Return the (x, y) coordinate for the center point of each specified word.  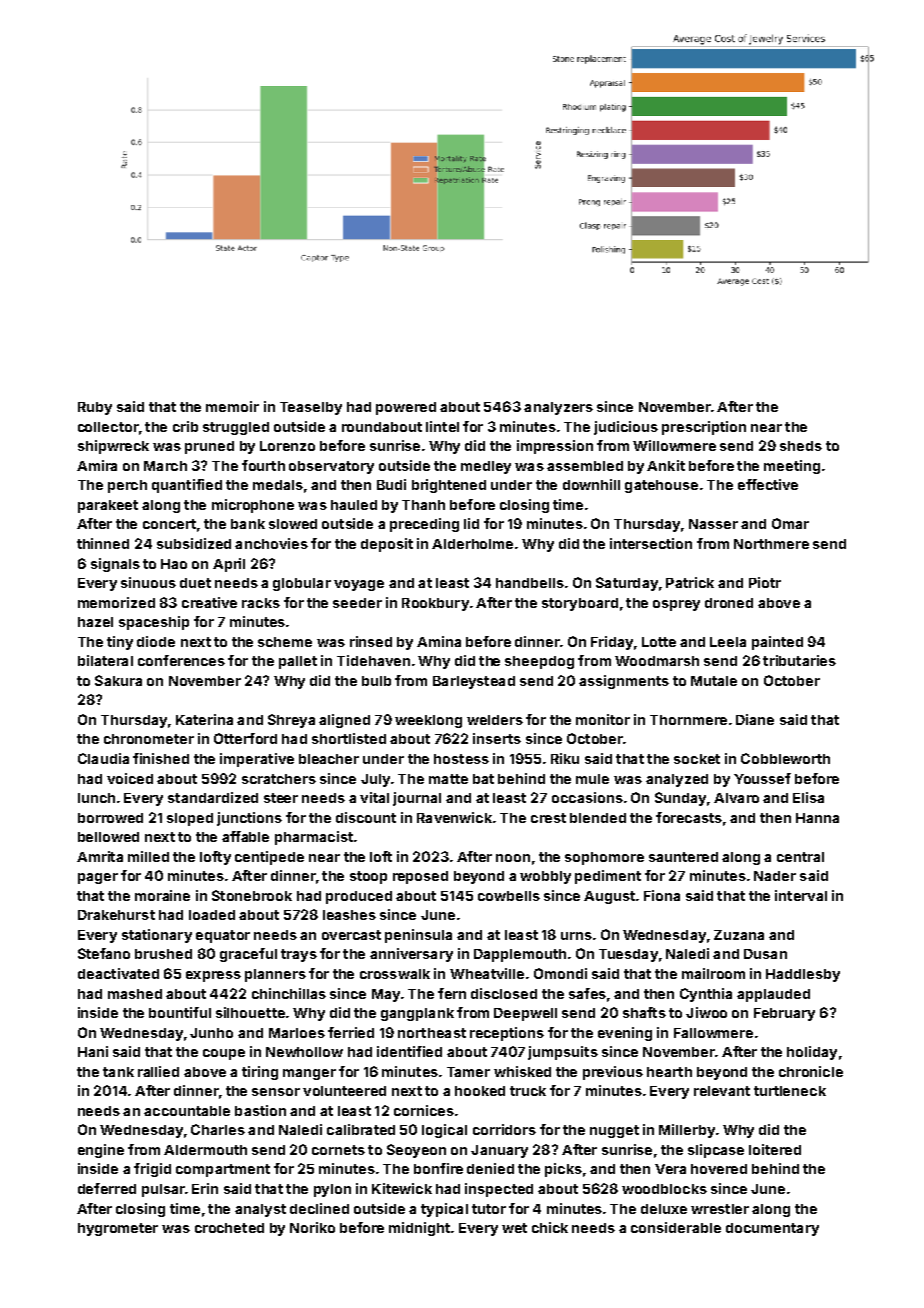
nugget (614, 1131)
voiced (130, 778)
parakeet (108, 506)
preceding (424, 525)
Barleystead (474, 682)
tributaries (799, 660)
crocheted (229, 1228)
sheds (801, 446)
